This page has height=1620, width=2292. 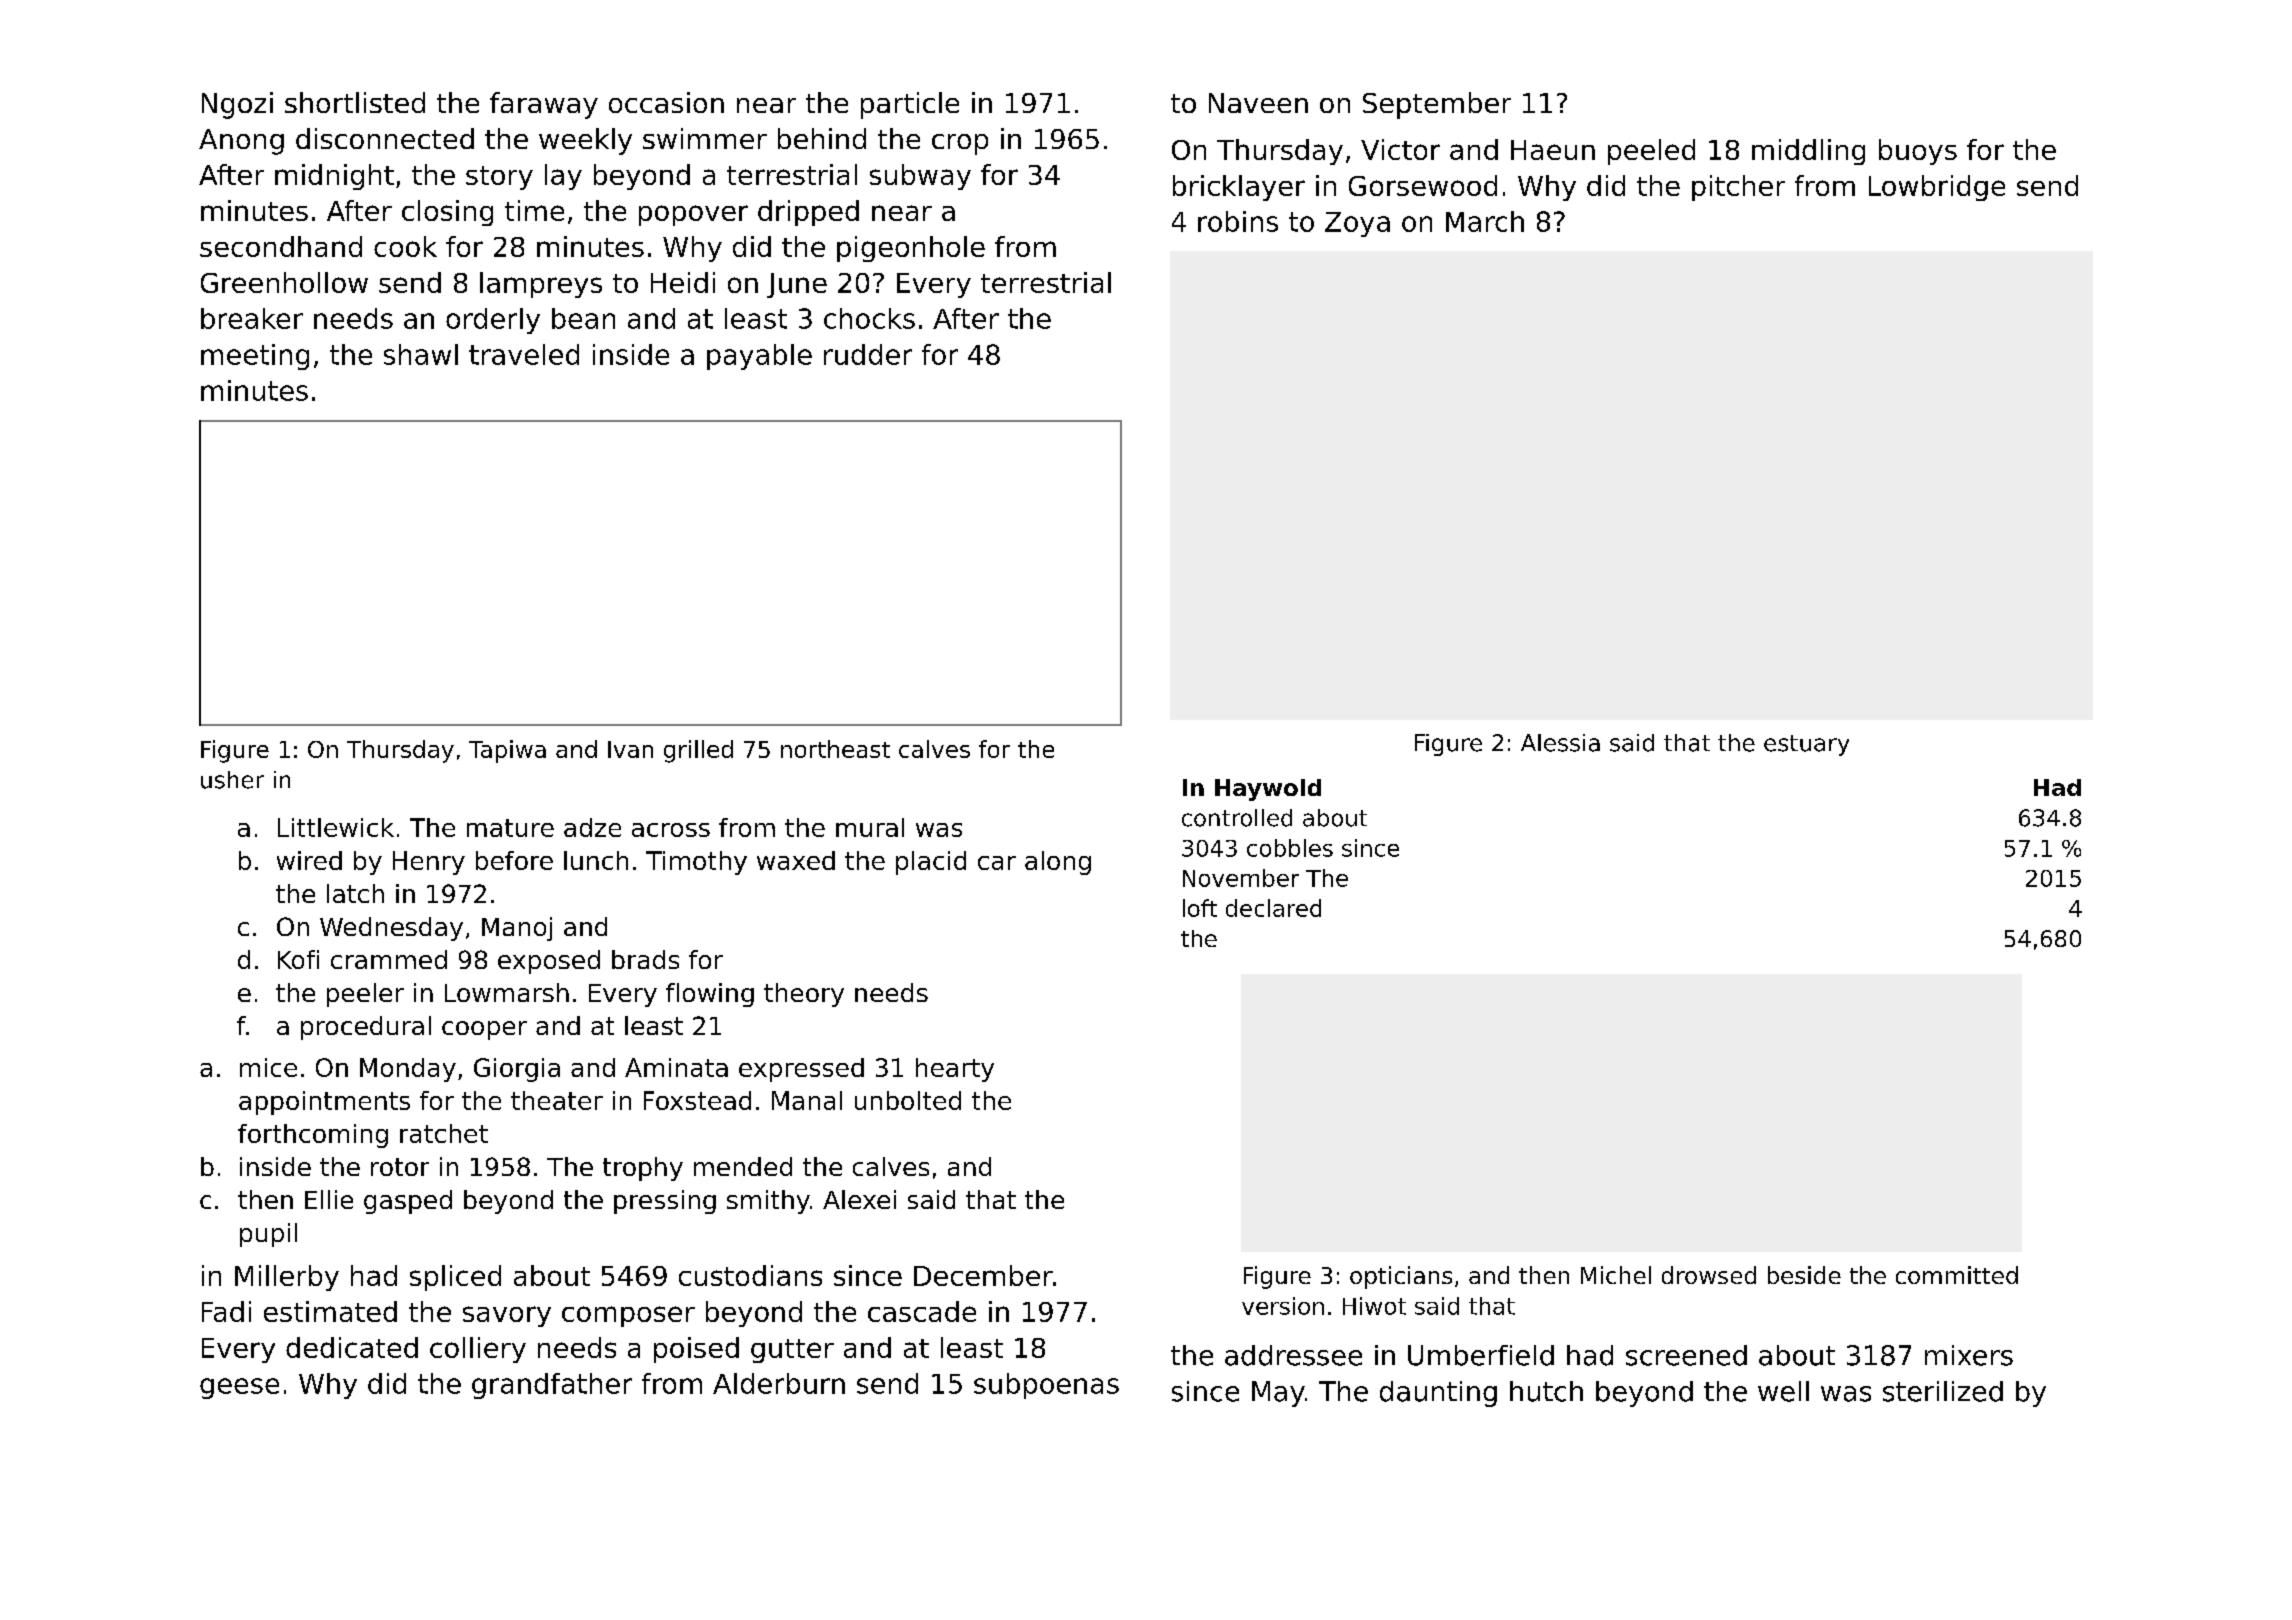 I want to click on latch, so click(x=355, y=893).
